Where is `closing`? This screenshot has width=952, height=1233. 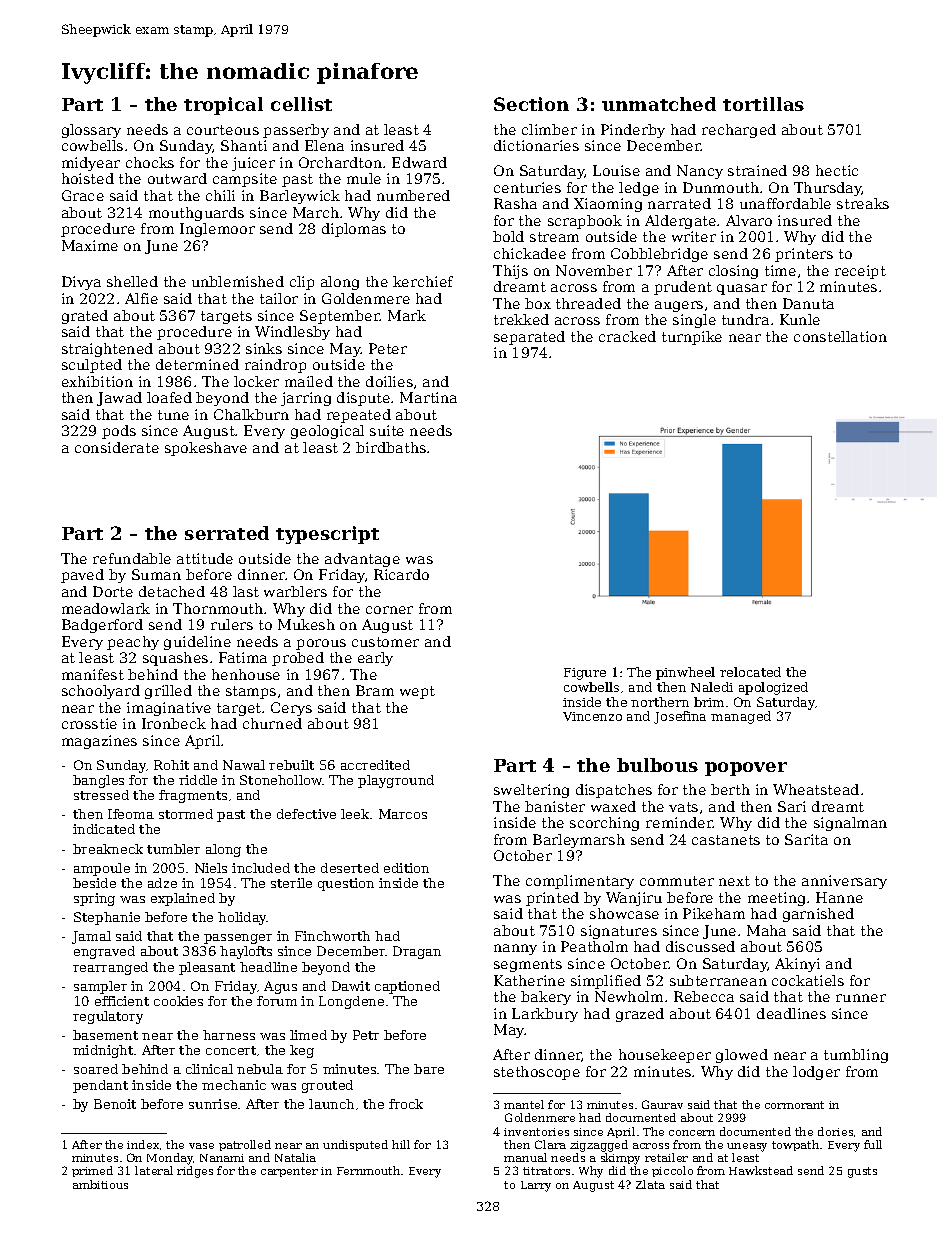
closing is located at coordinates (733, 272).
